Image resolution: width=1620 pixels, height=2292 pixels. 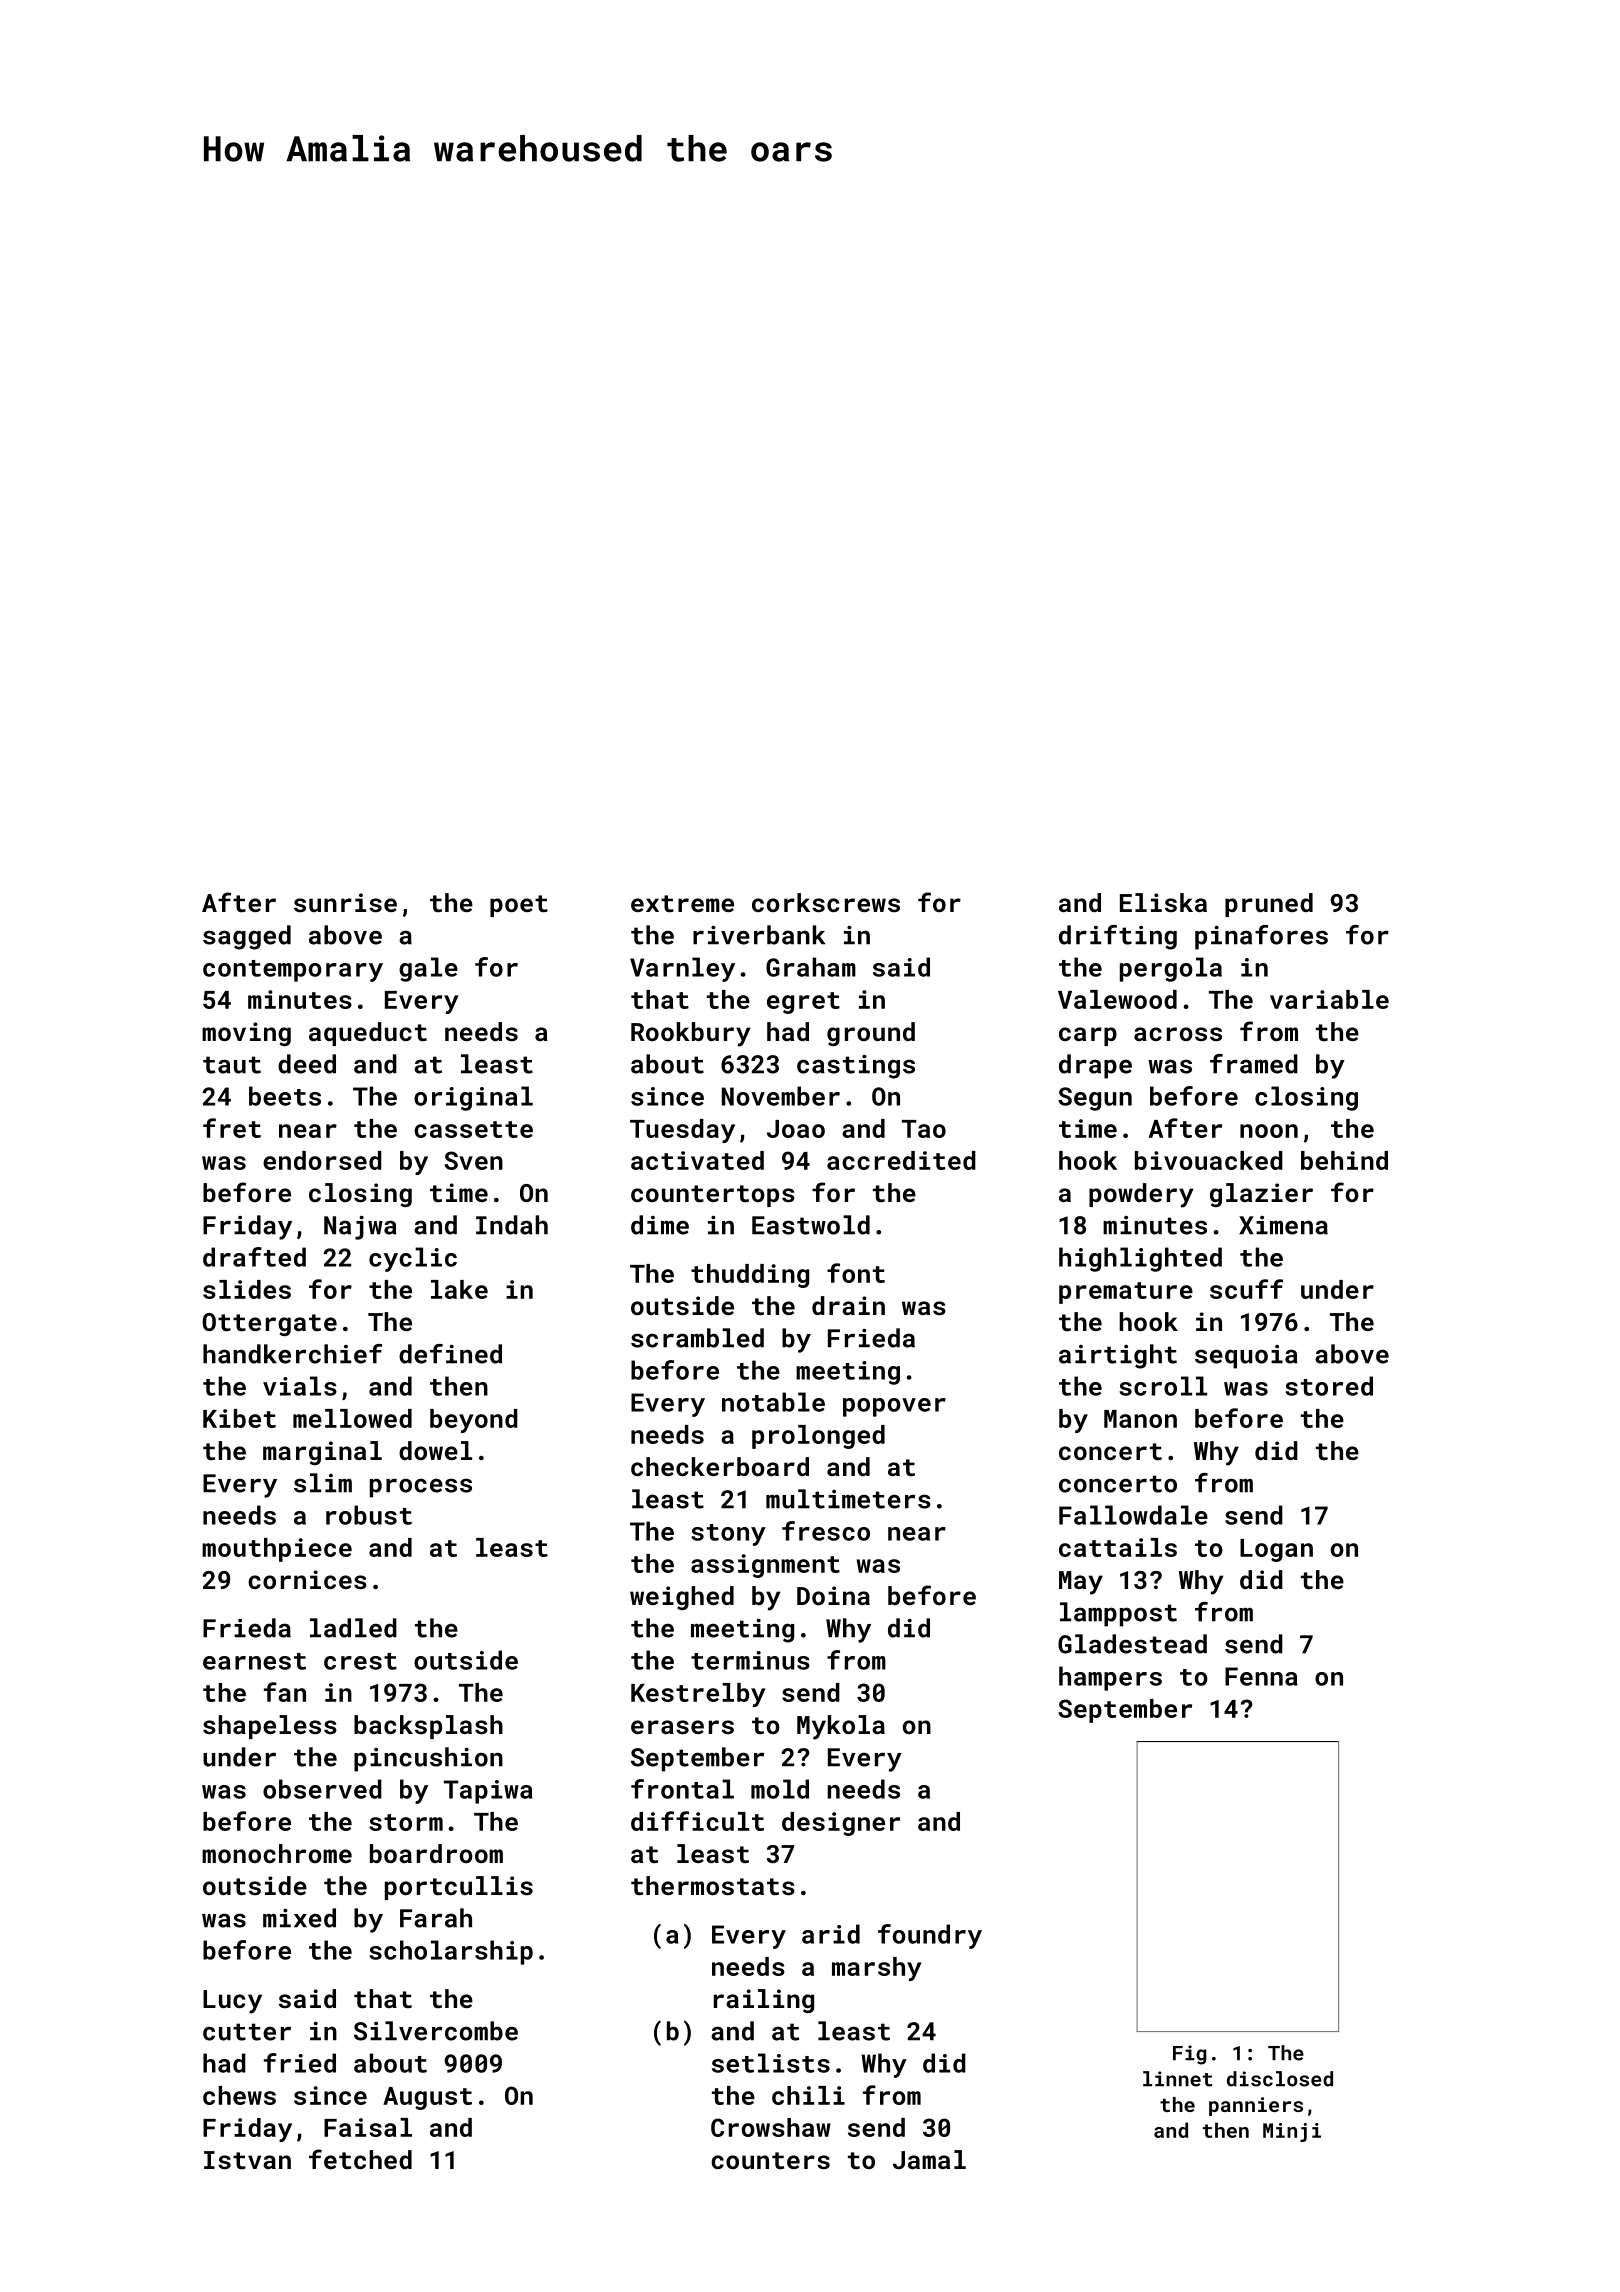 I want to click on fret, so click(x=232, y=1128).
